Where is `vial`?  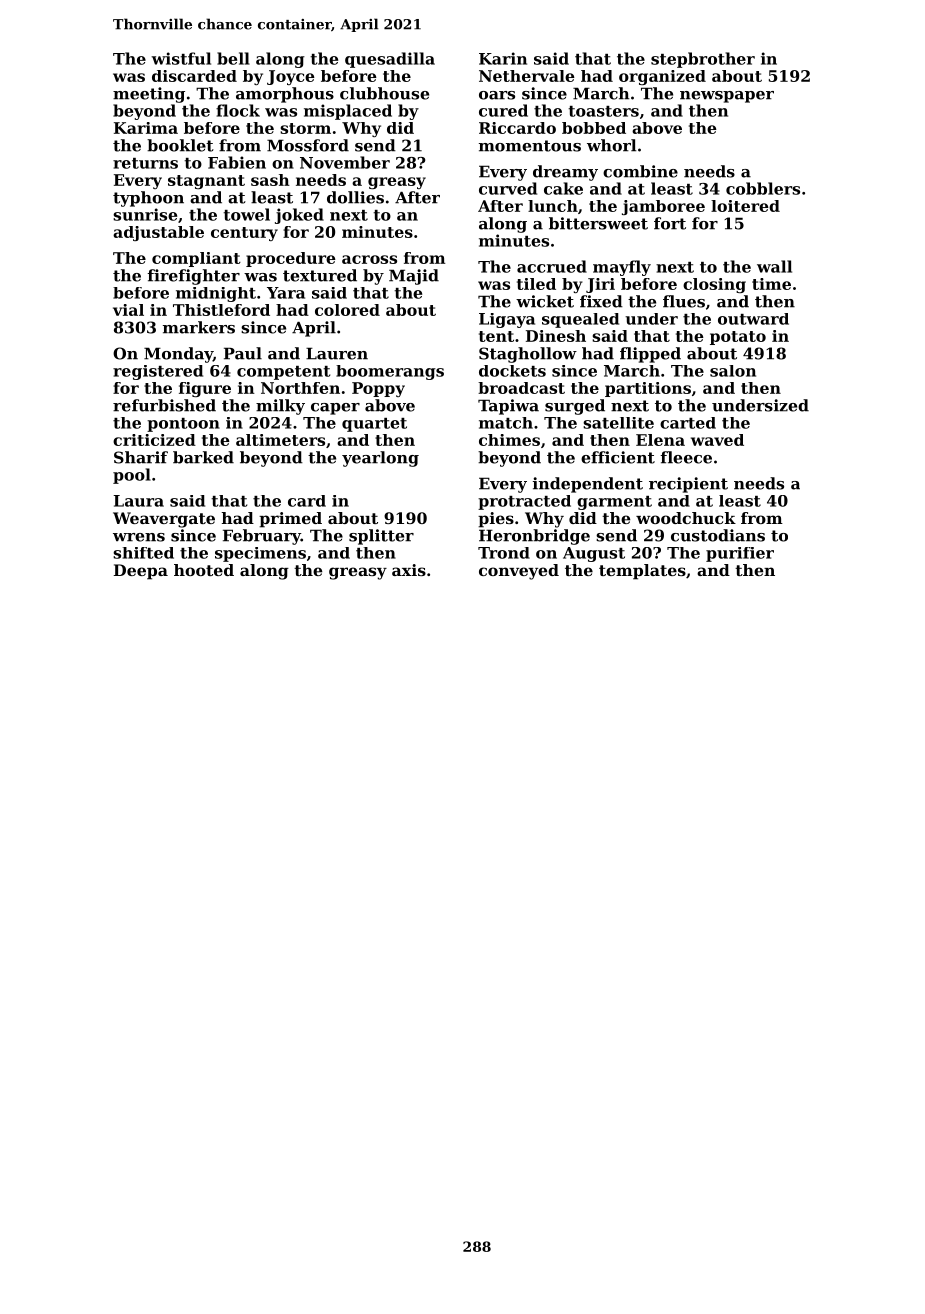 vial is located at coordinates (128, 310).
